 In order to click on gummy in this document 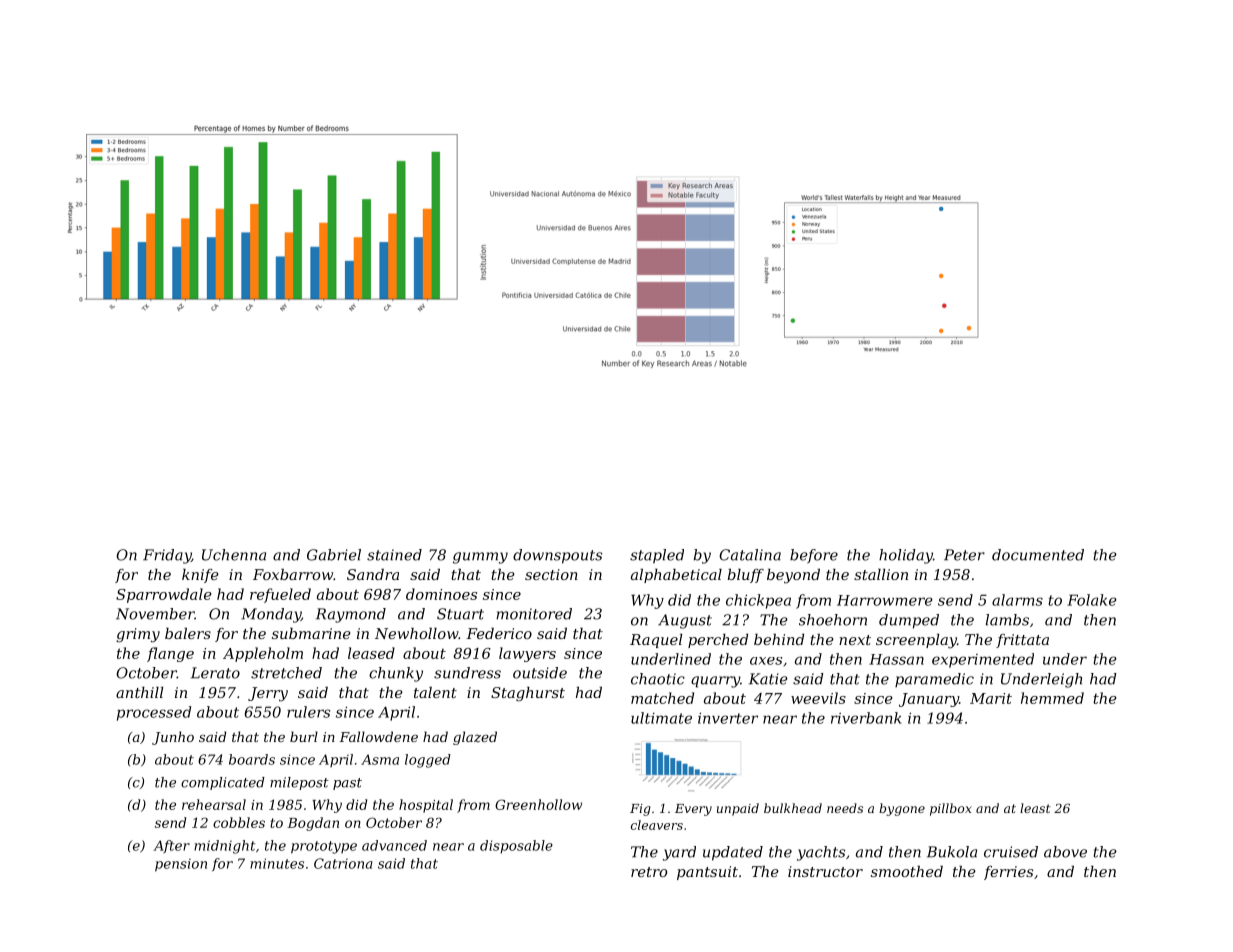, I will do `click(480, 558)`.
